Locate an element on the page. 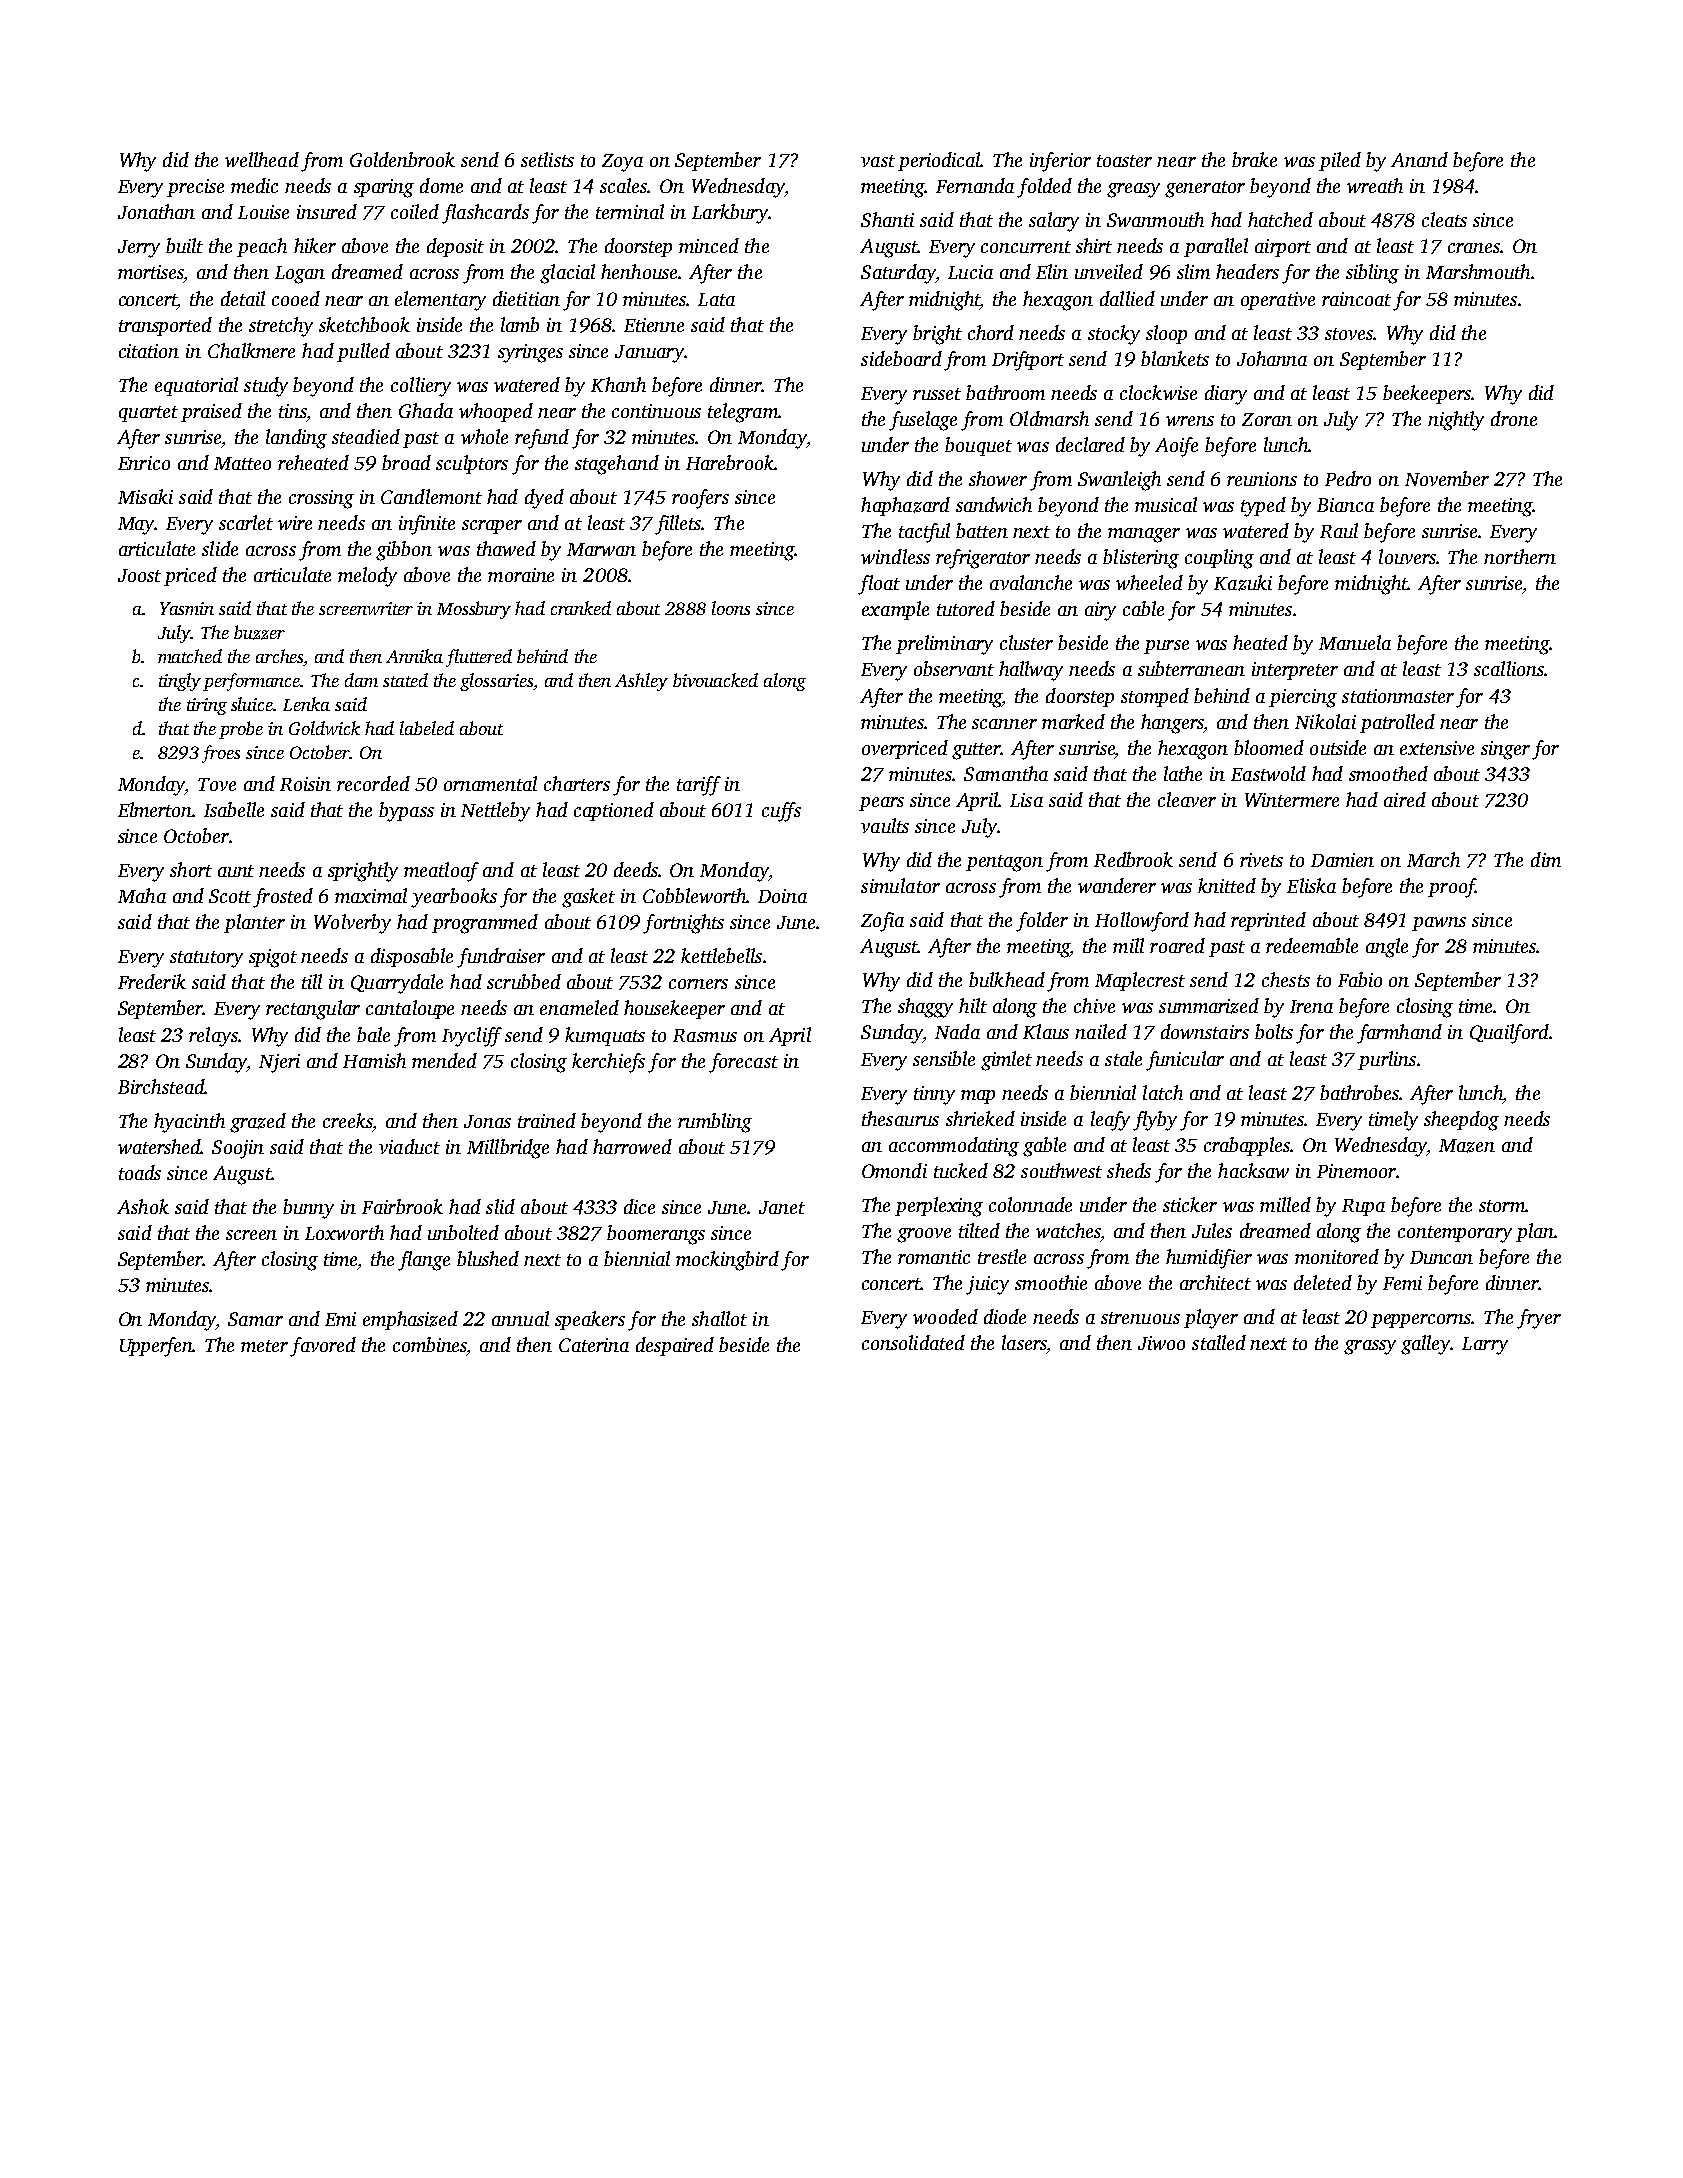 Image resolution: width=1683 pixels, height=2178 pixels. Zoya is located at coordinates (622, 163).
